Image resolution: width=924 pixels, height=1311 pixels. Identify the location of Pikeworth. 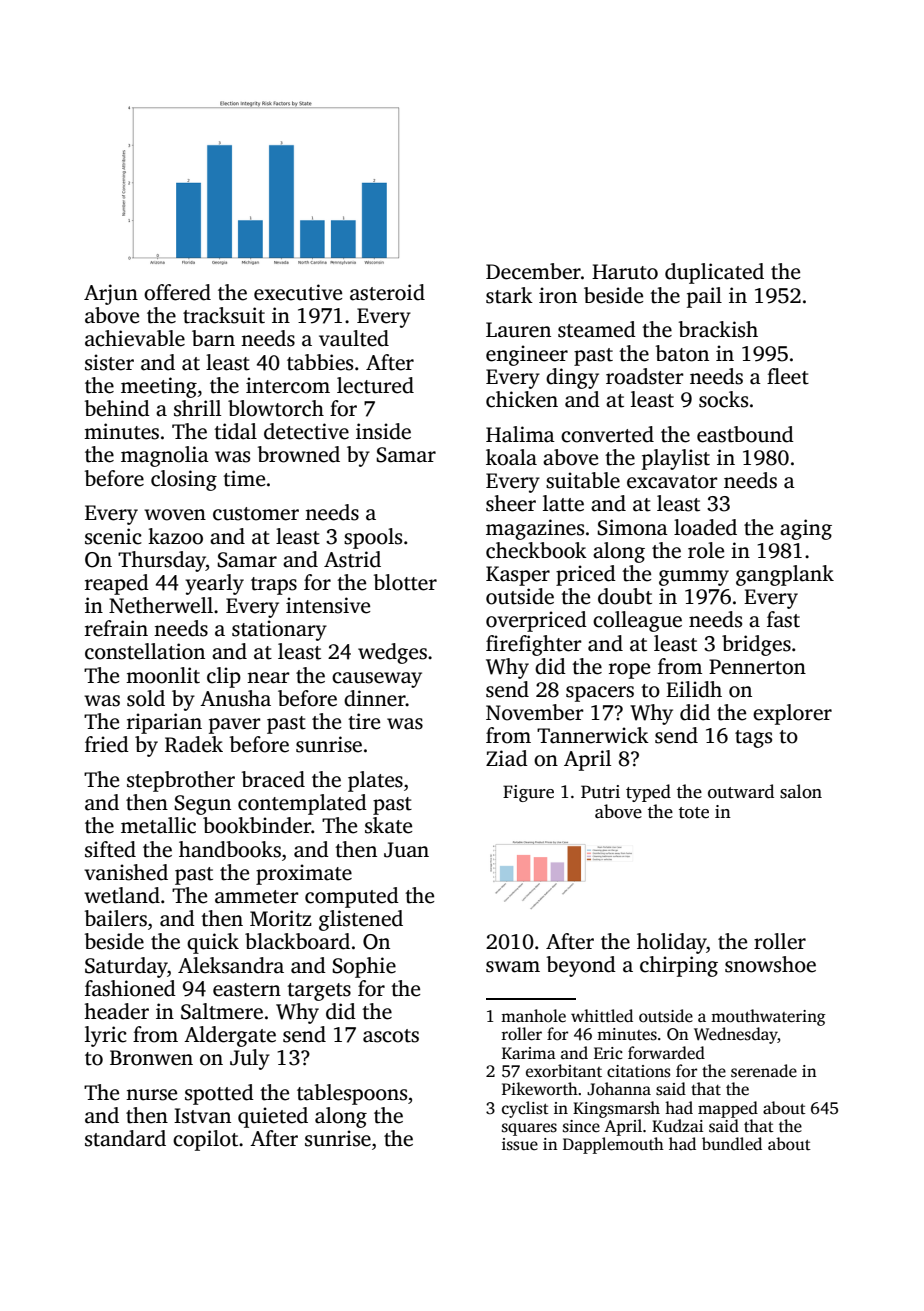
(540, 1089).
